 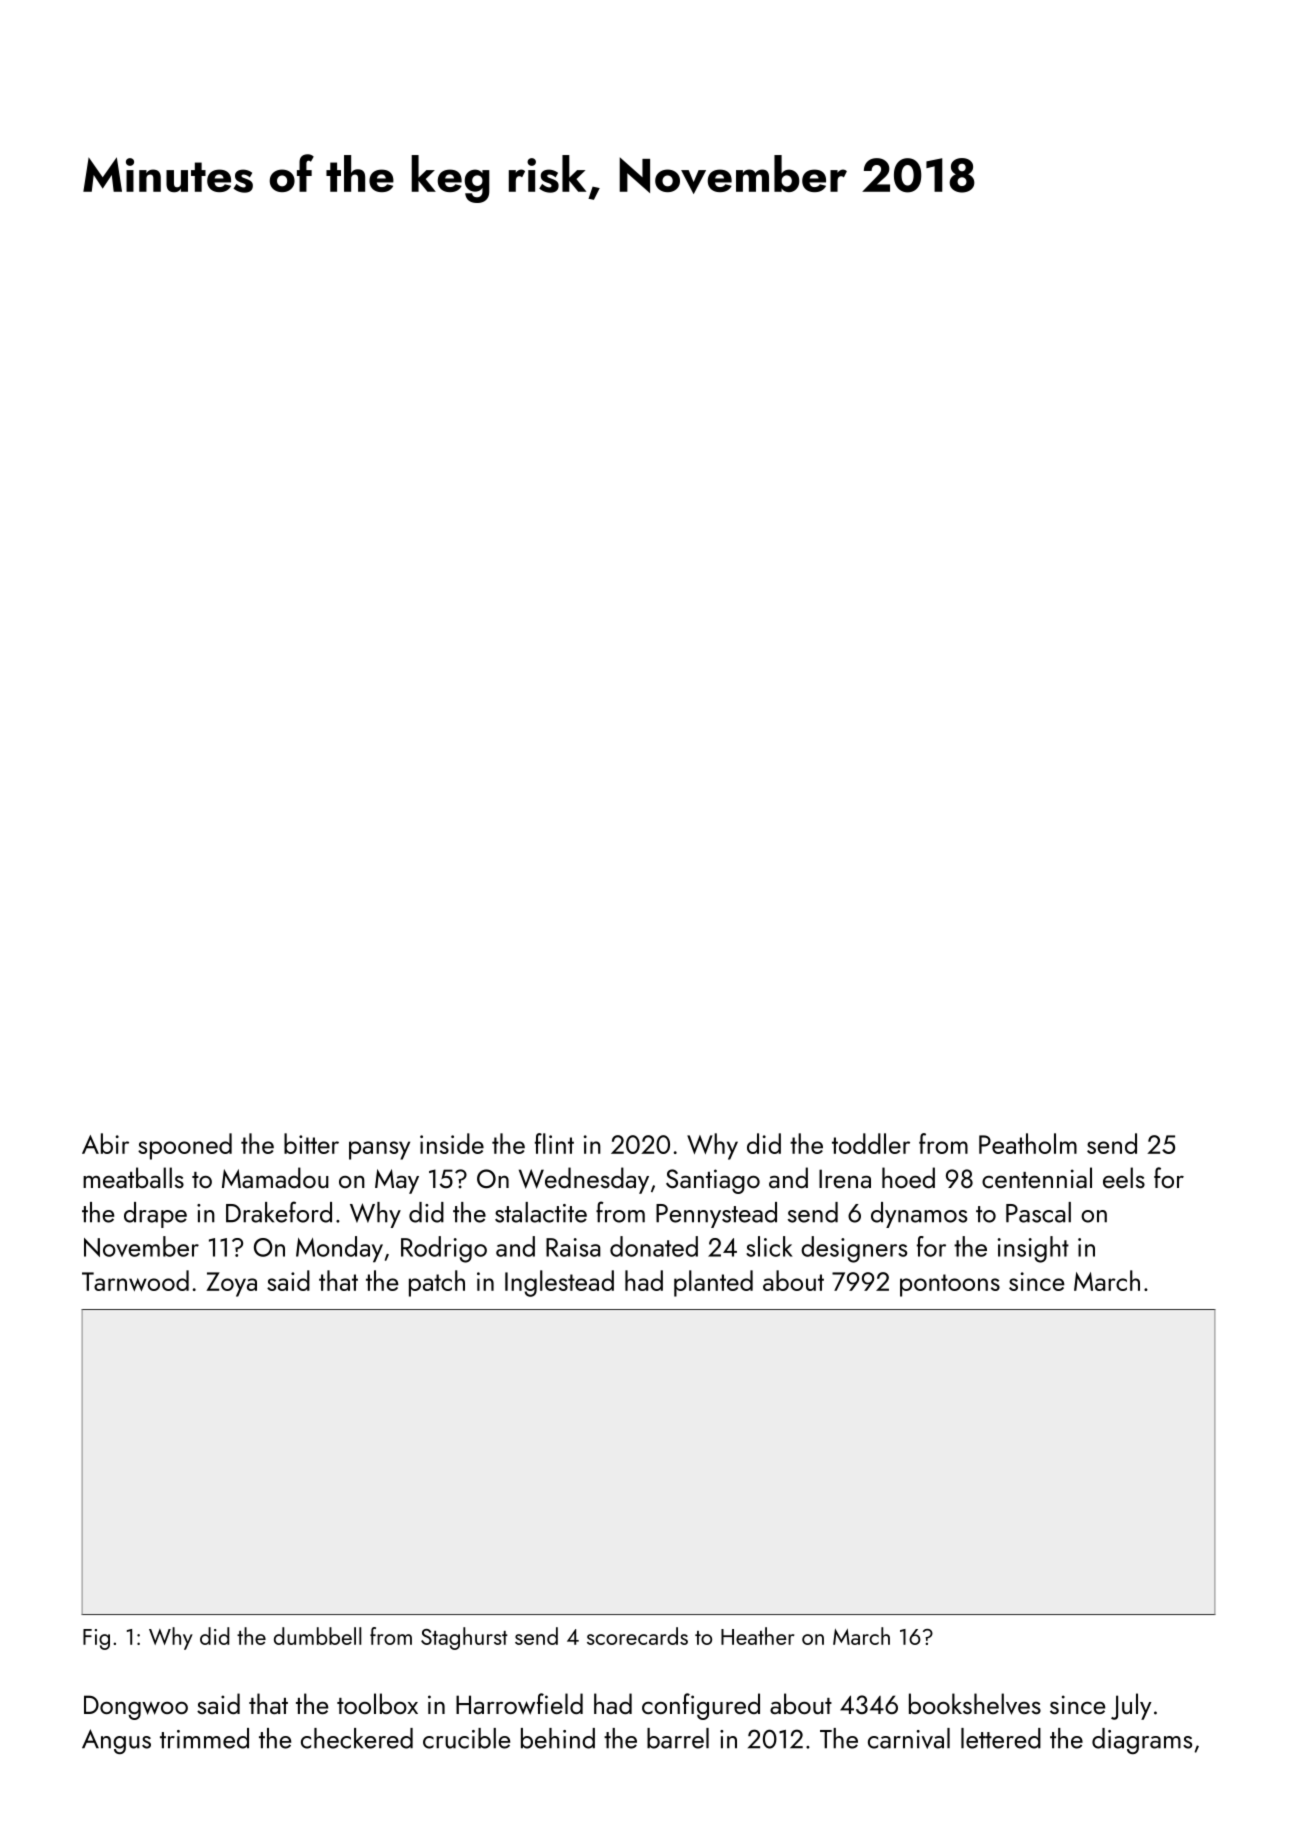 I want to click on meatballs, so click(x=133, y=1177).
